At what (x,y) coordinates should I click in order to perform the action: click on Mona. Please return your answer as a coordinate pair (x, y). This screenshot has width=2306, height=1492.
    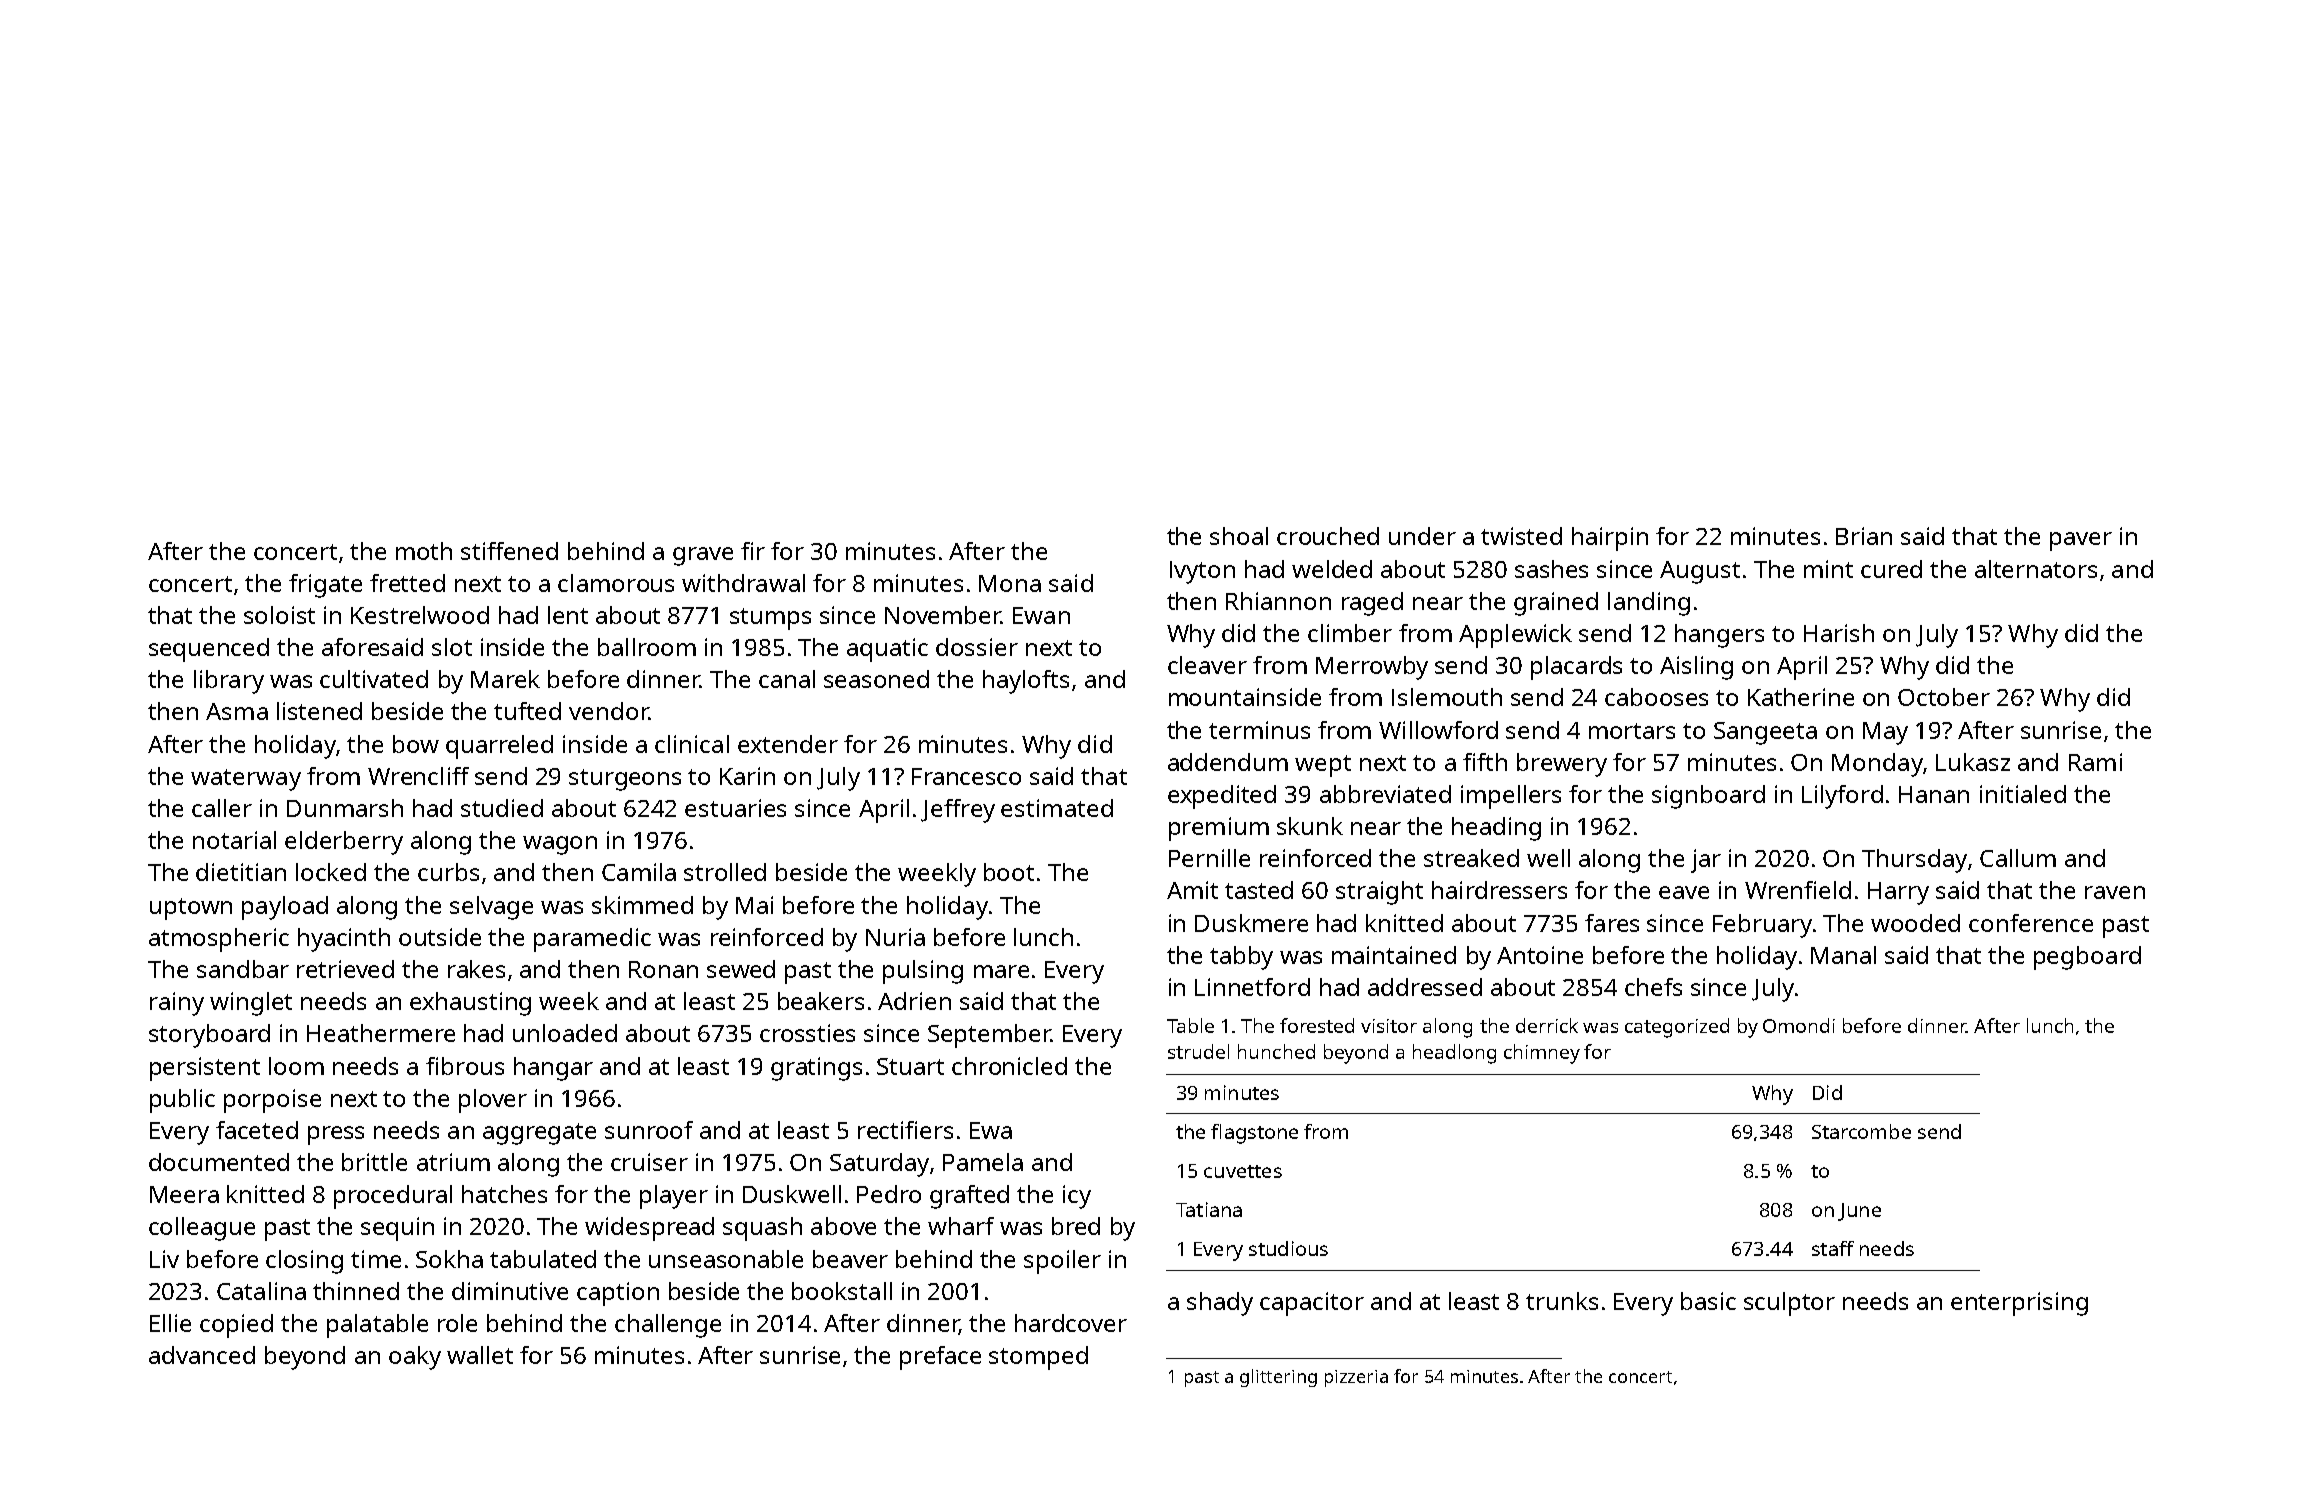
    Looking at the image, I should click on (1010, 583).
